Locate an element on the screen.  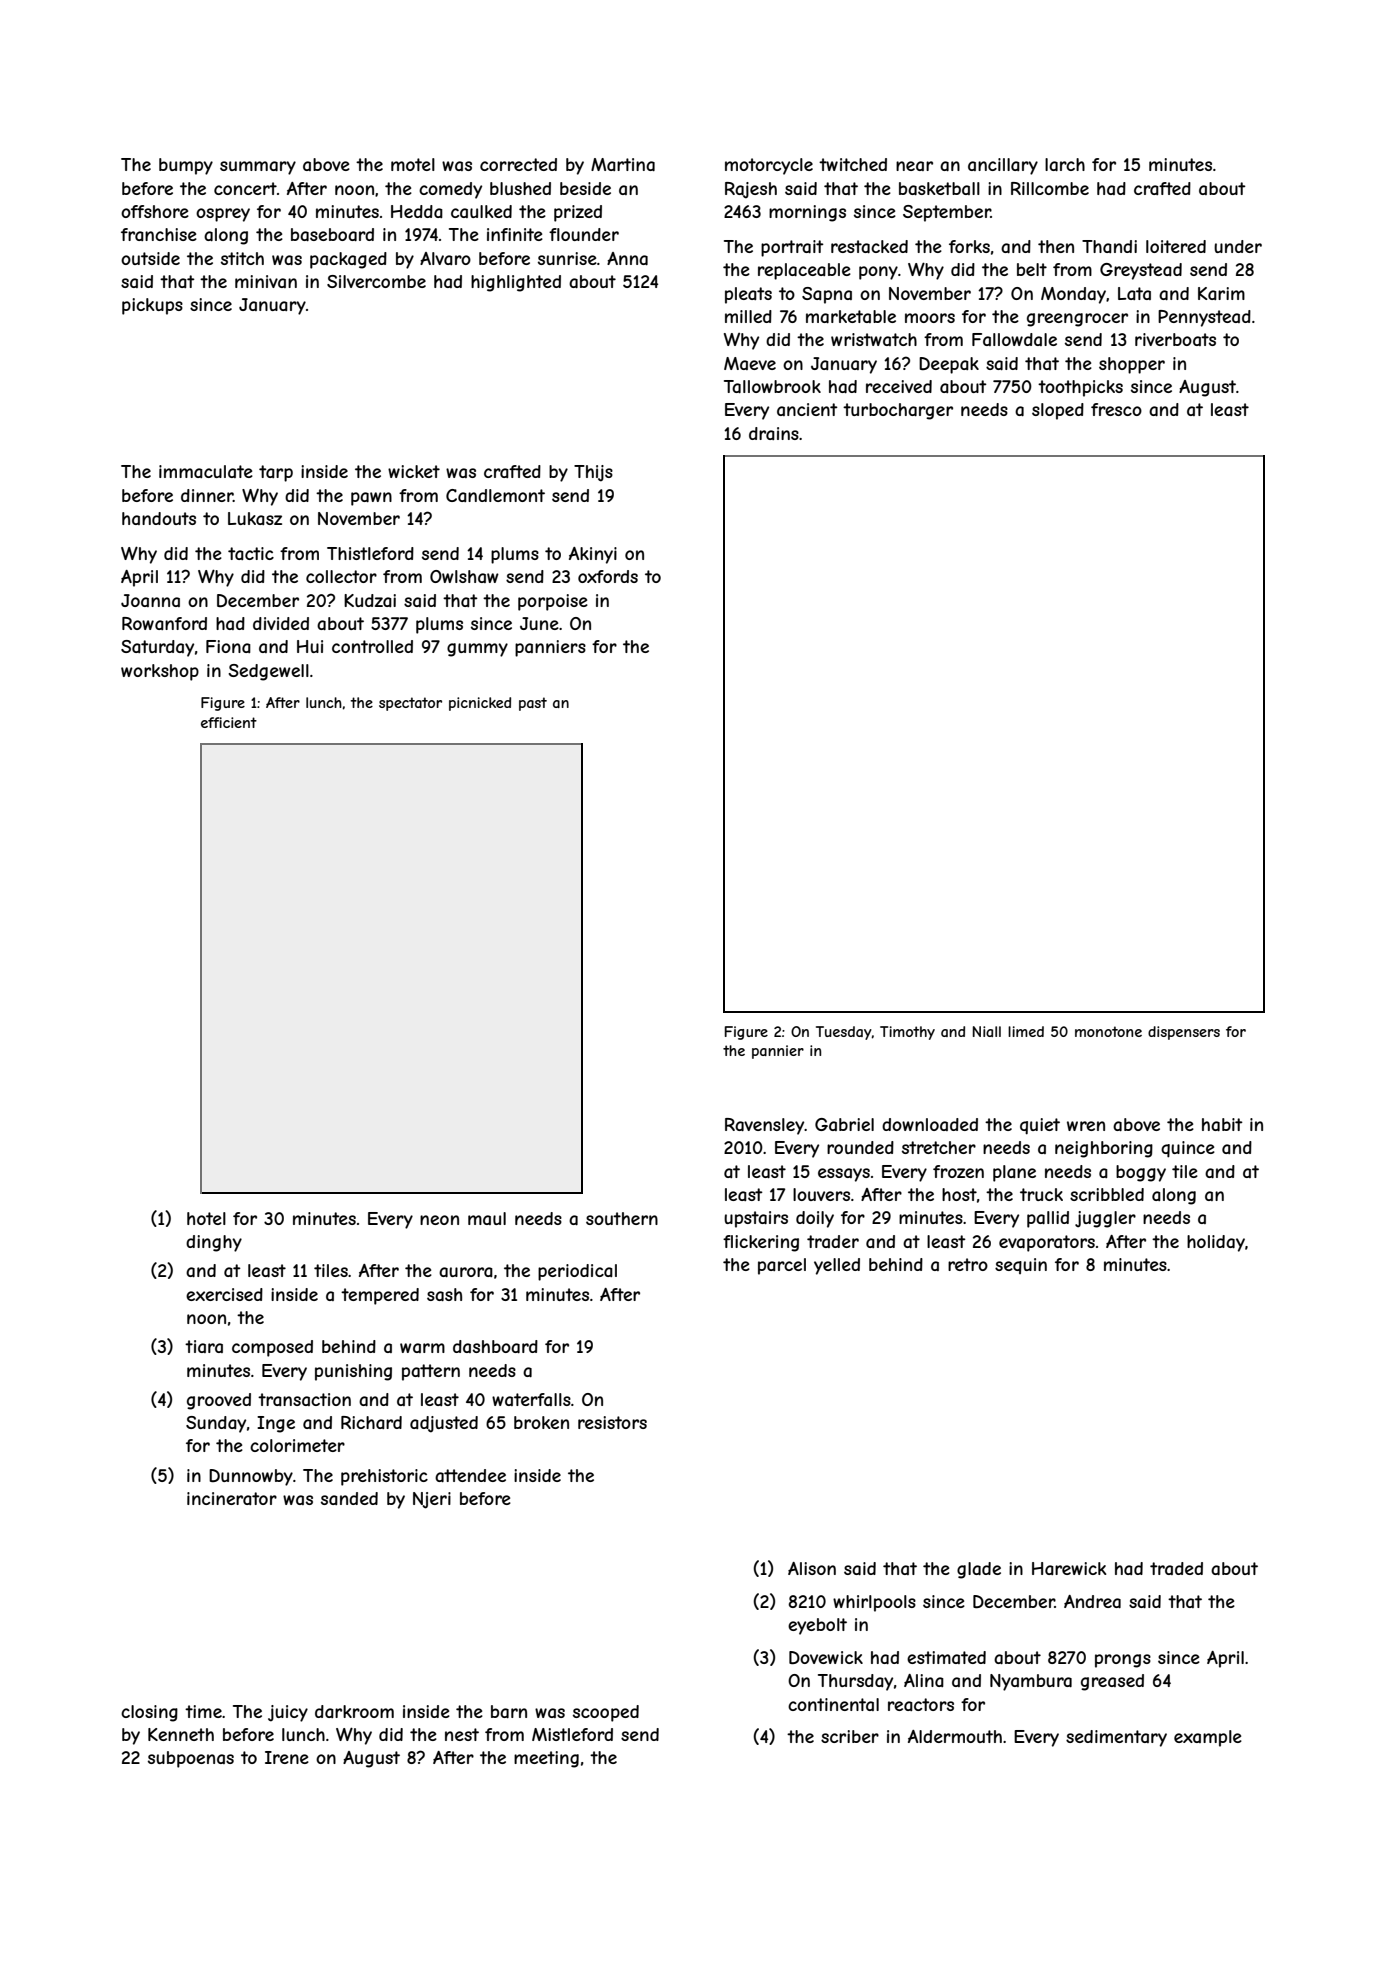
Martina is located at coordinates (623, 164).
